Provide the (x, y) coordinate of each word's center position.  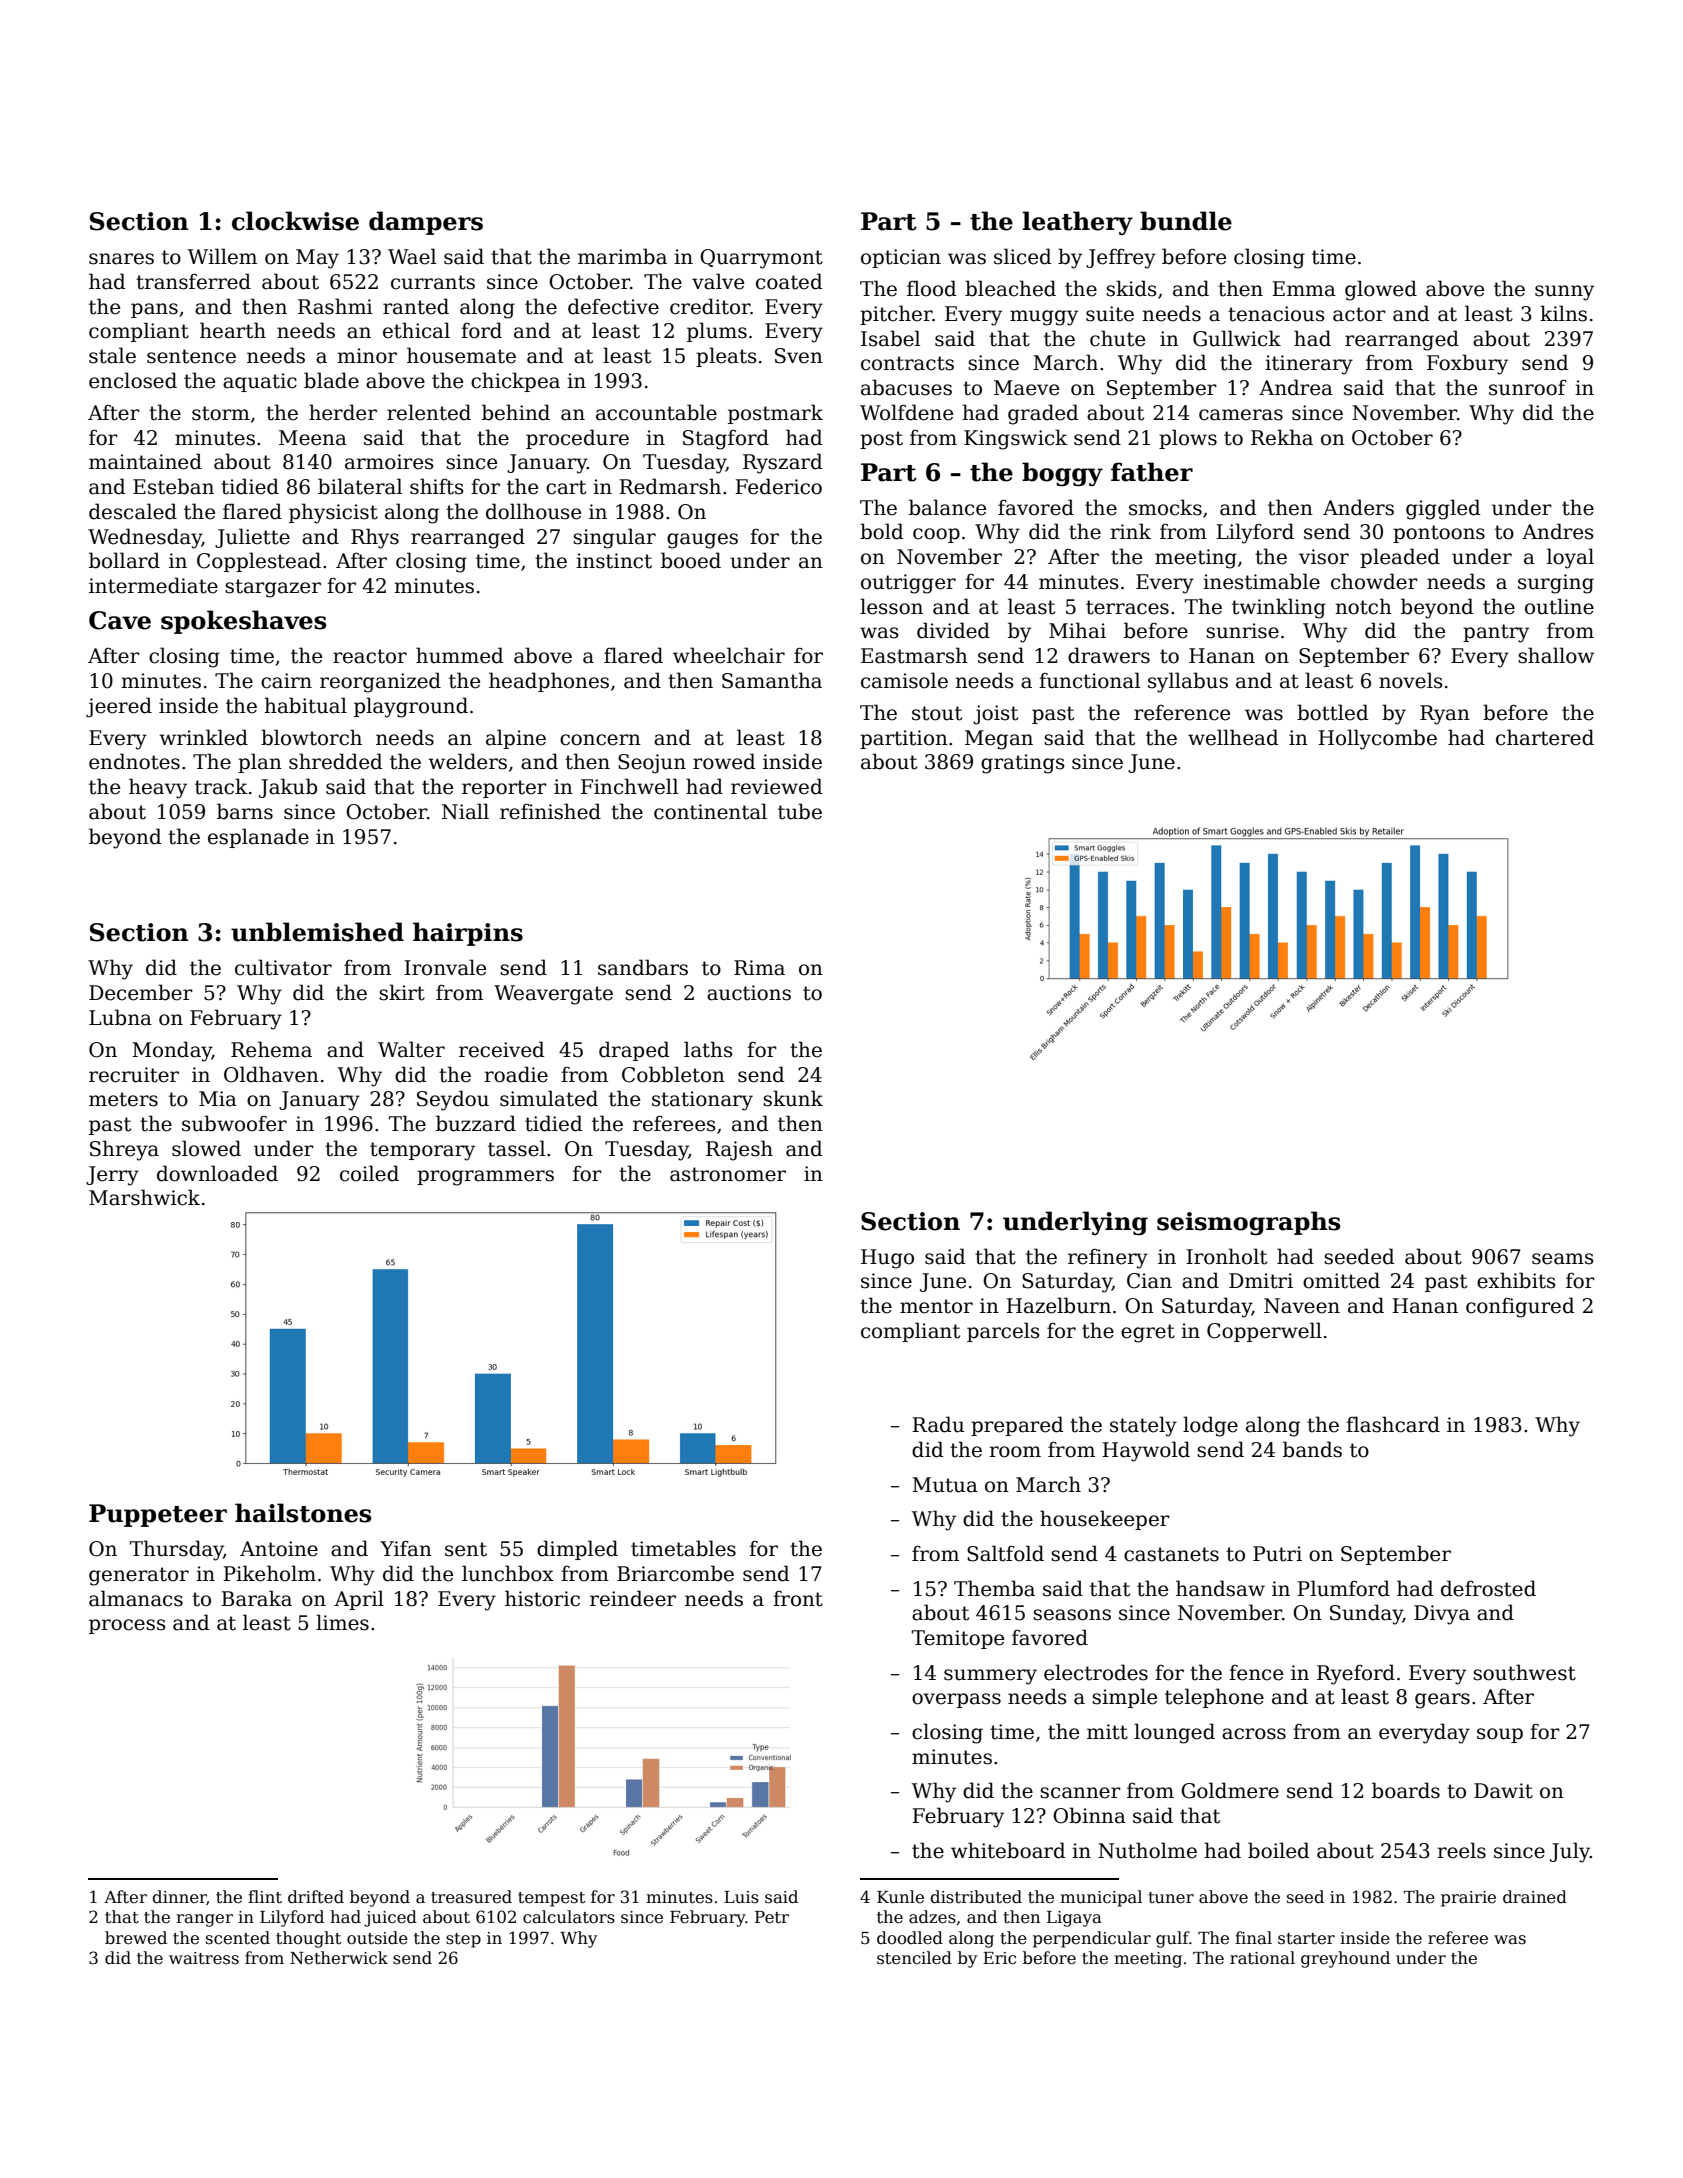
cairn (286, 681)
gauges (702, 541)
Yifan (406, 1548)
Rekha (1282, 437)
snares (121, 259)
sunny (1564, 293)
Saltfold (1005, 1553)
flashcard (1393, 1424)
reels (1461, 1850)
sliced (1023, 256)
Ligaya (1074, 1919)
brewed (136, 1938)
